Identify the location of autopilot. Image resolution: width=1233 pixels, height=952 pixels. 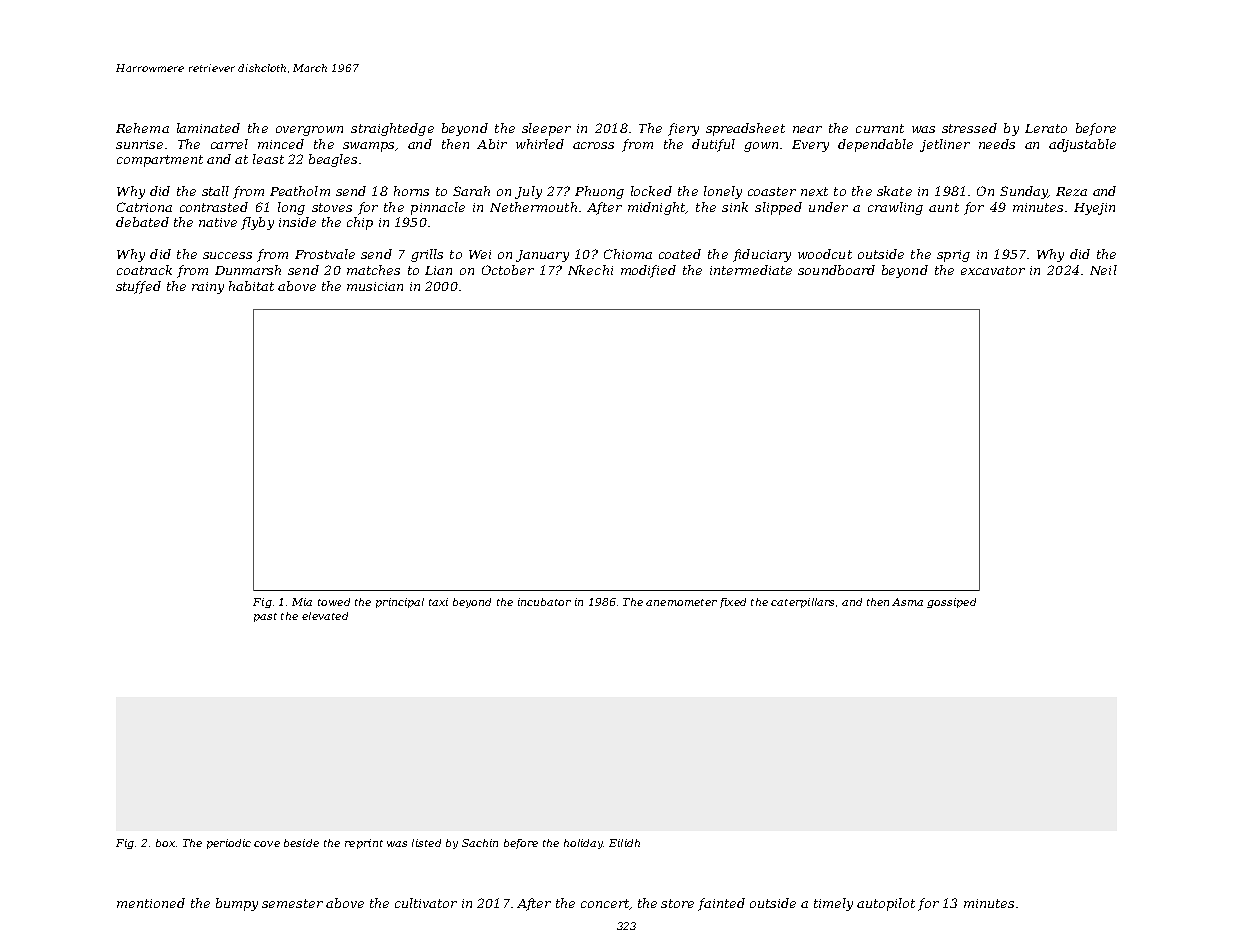
(886, 904).
